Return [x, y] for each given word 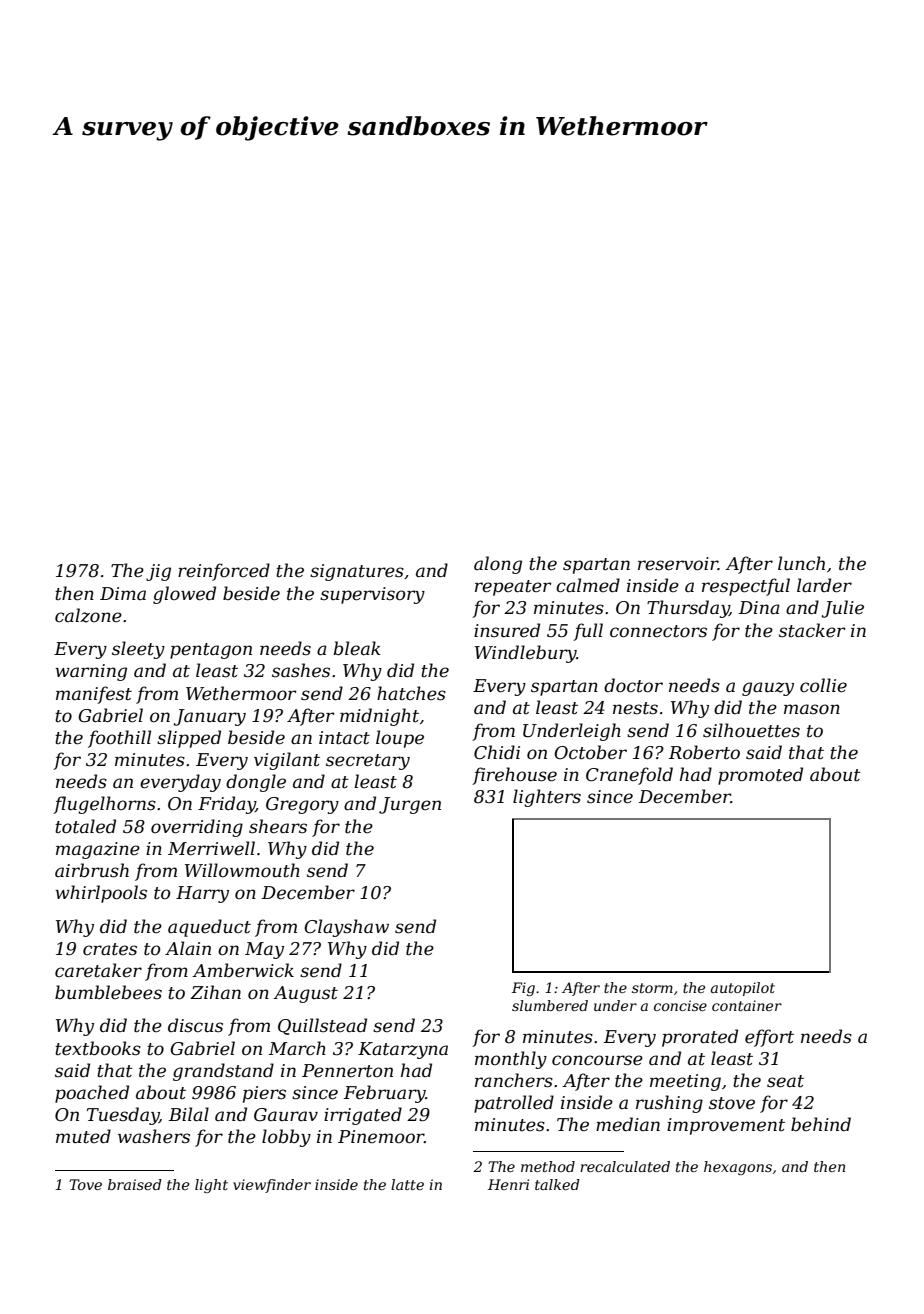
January [209, 717]
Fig [523, 989]
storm [652, 988]
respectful [746, 587]
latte [407, 1184]
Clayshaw [346, 928]
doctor [633, 685]
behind [821, 1124]
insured [507, 630]
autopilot [743, 989]
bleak [357, 648]
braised [135, 1184]
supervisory [372, 595]
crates [110, 949]
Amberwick [243, 970]
